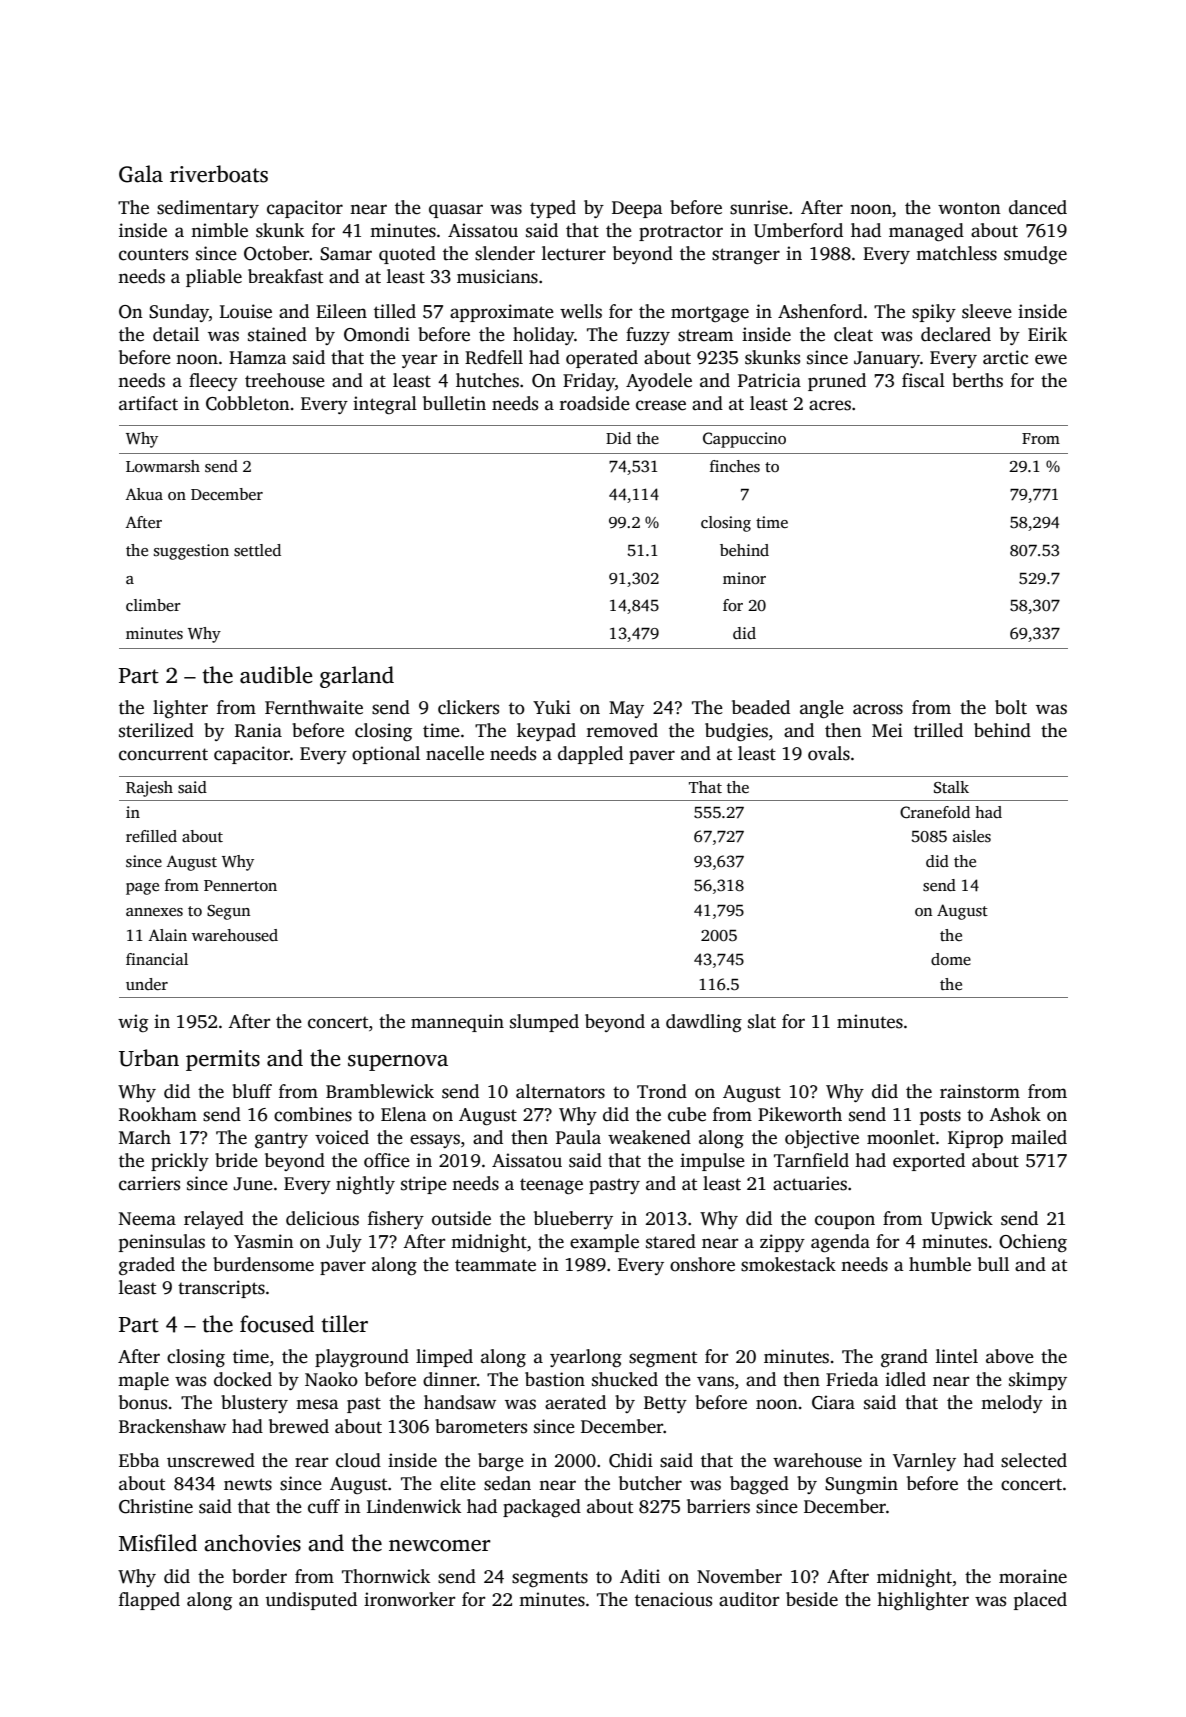 Image resolution: width=1186 pixels, height=1717 pixels. What do you see at coordinates (311, 1601) in the screenshot?
I see `undisputed` at bounding box center [311, 1601].
